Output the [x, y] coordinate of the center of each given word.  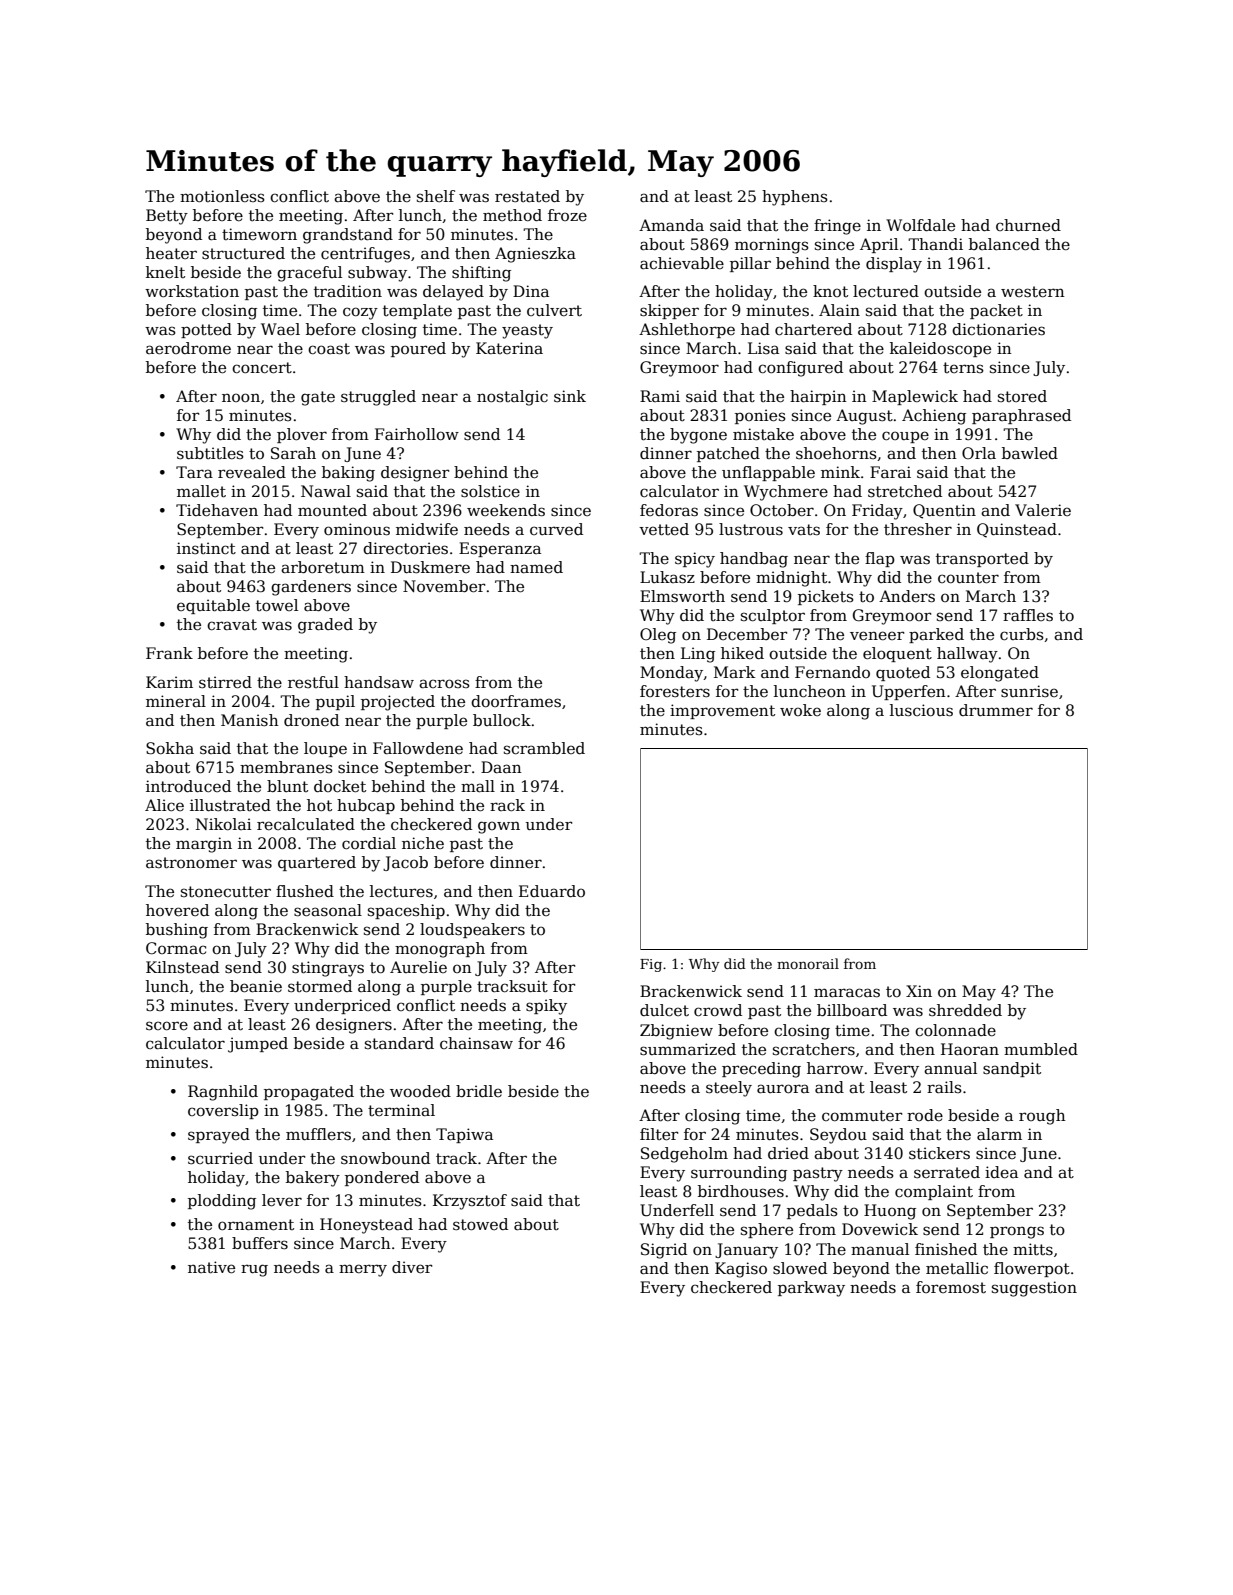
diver [412, 1267]
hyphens [795, 198]
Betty [167, 217]
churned [1028, 225]
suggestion [1034, 1289]
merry [363, 1270]
